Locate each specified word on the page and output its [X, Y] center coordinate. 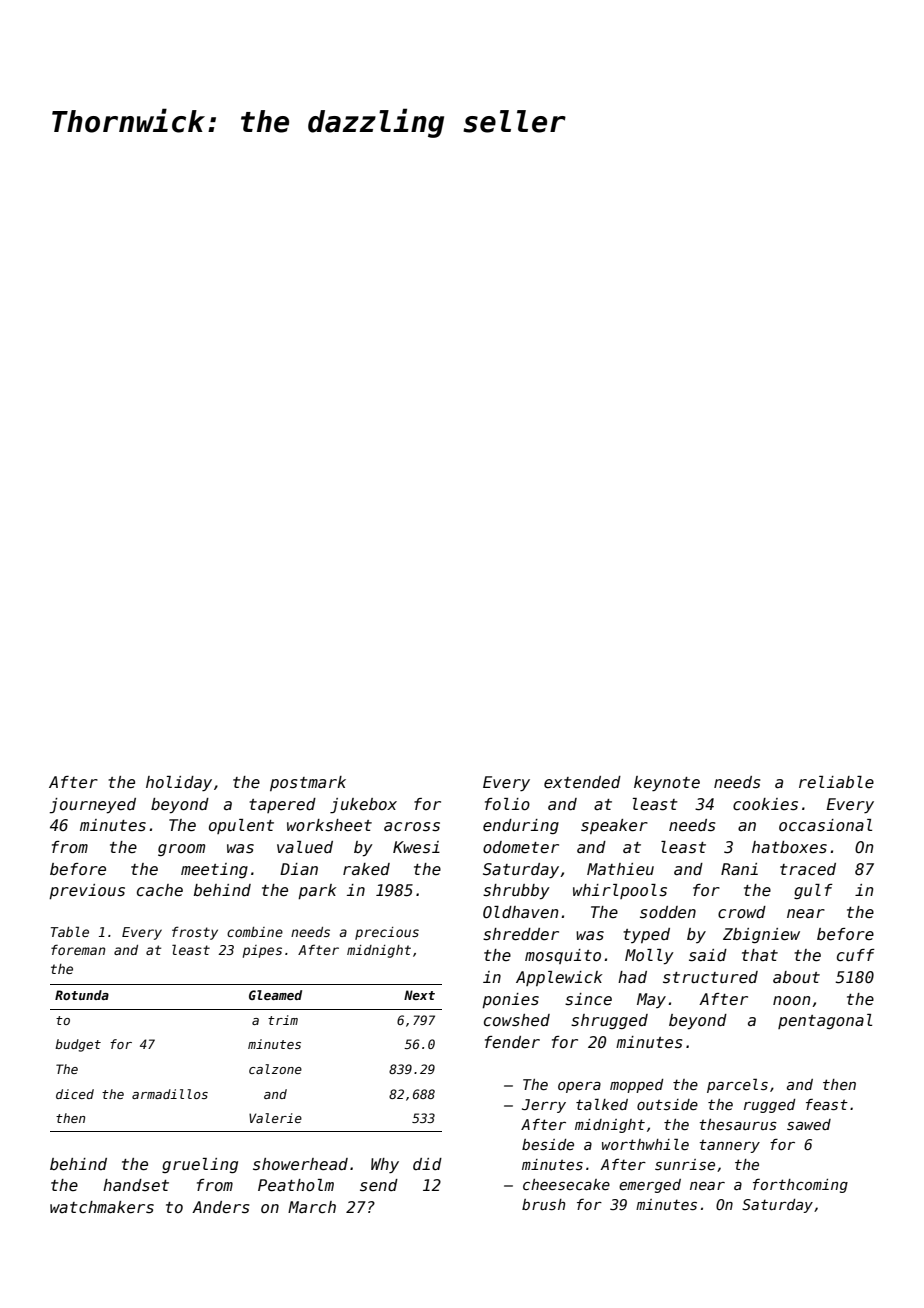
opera [579, 1087]
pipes [262, 951]
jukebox [363, 806]
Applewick [559, 978]
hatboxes [789, 847]
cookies [765, 804]
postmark [308, 783]
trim [283, 1020]
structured [710, 977]
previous [87, 891]
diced [75, 1094]
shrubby [516, 892]
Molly [649, 957]
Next [419, 995]
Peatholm [296, 1185]
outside [667, 1104]
